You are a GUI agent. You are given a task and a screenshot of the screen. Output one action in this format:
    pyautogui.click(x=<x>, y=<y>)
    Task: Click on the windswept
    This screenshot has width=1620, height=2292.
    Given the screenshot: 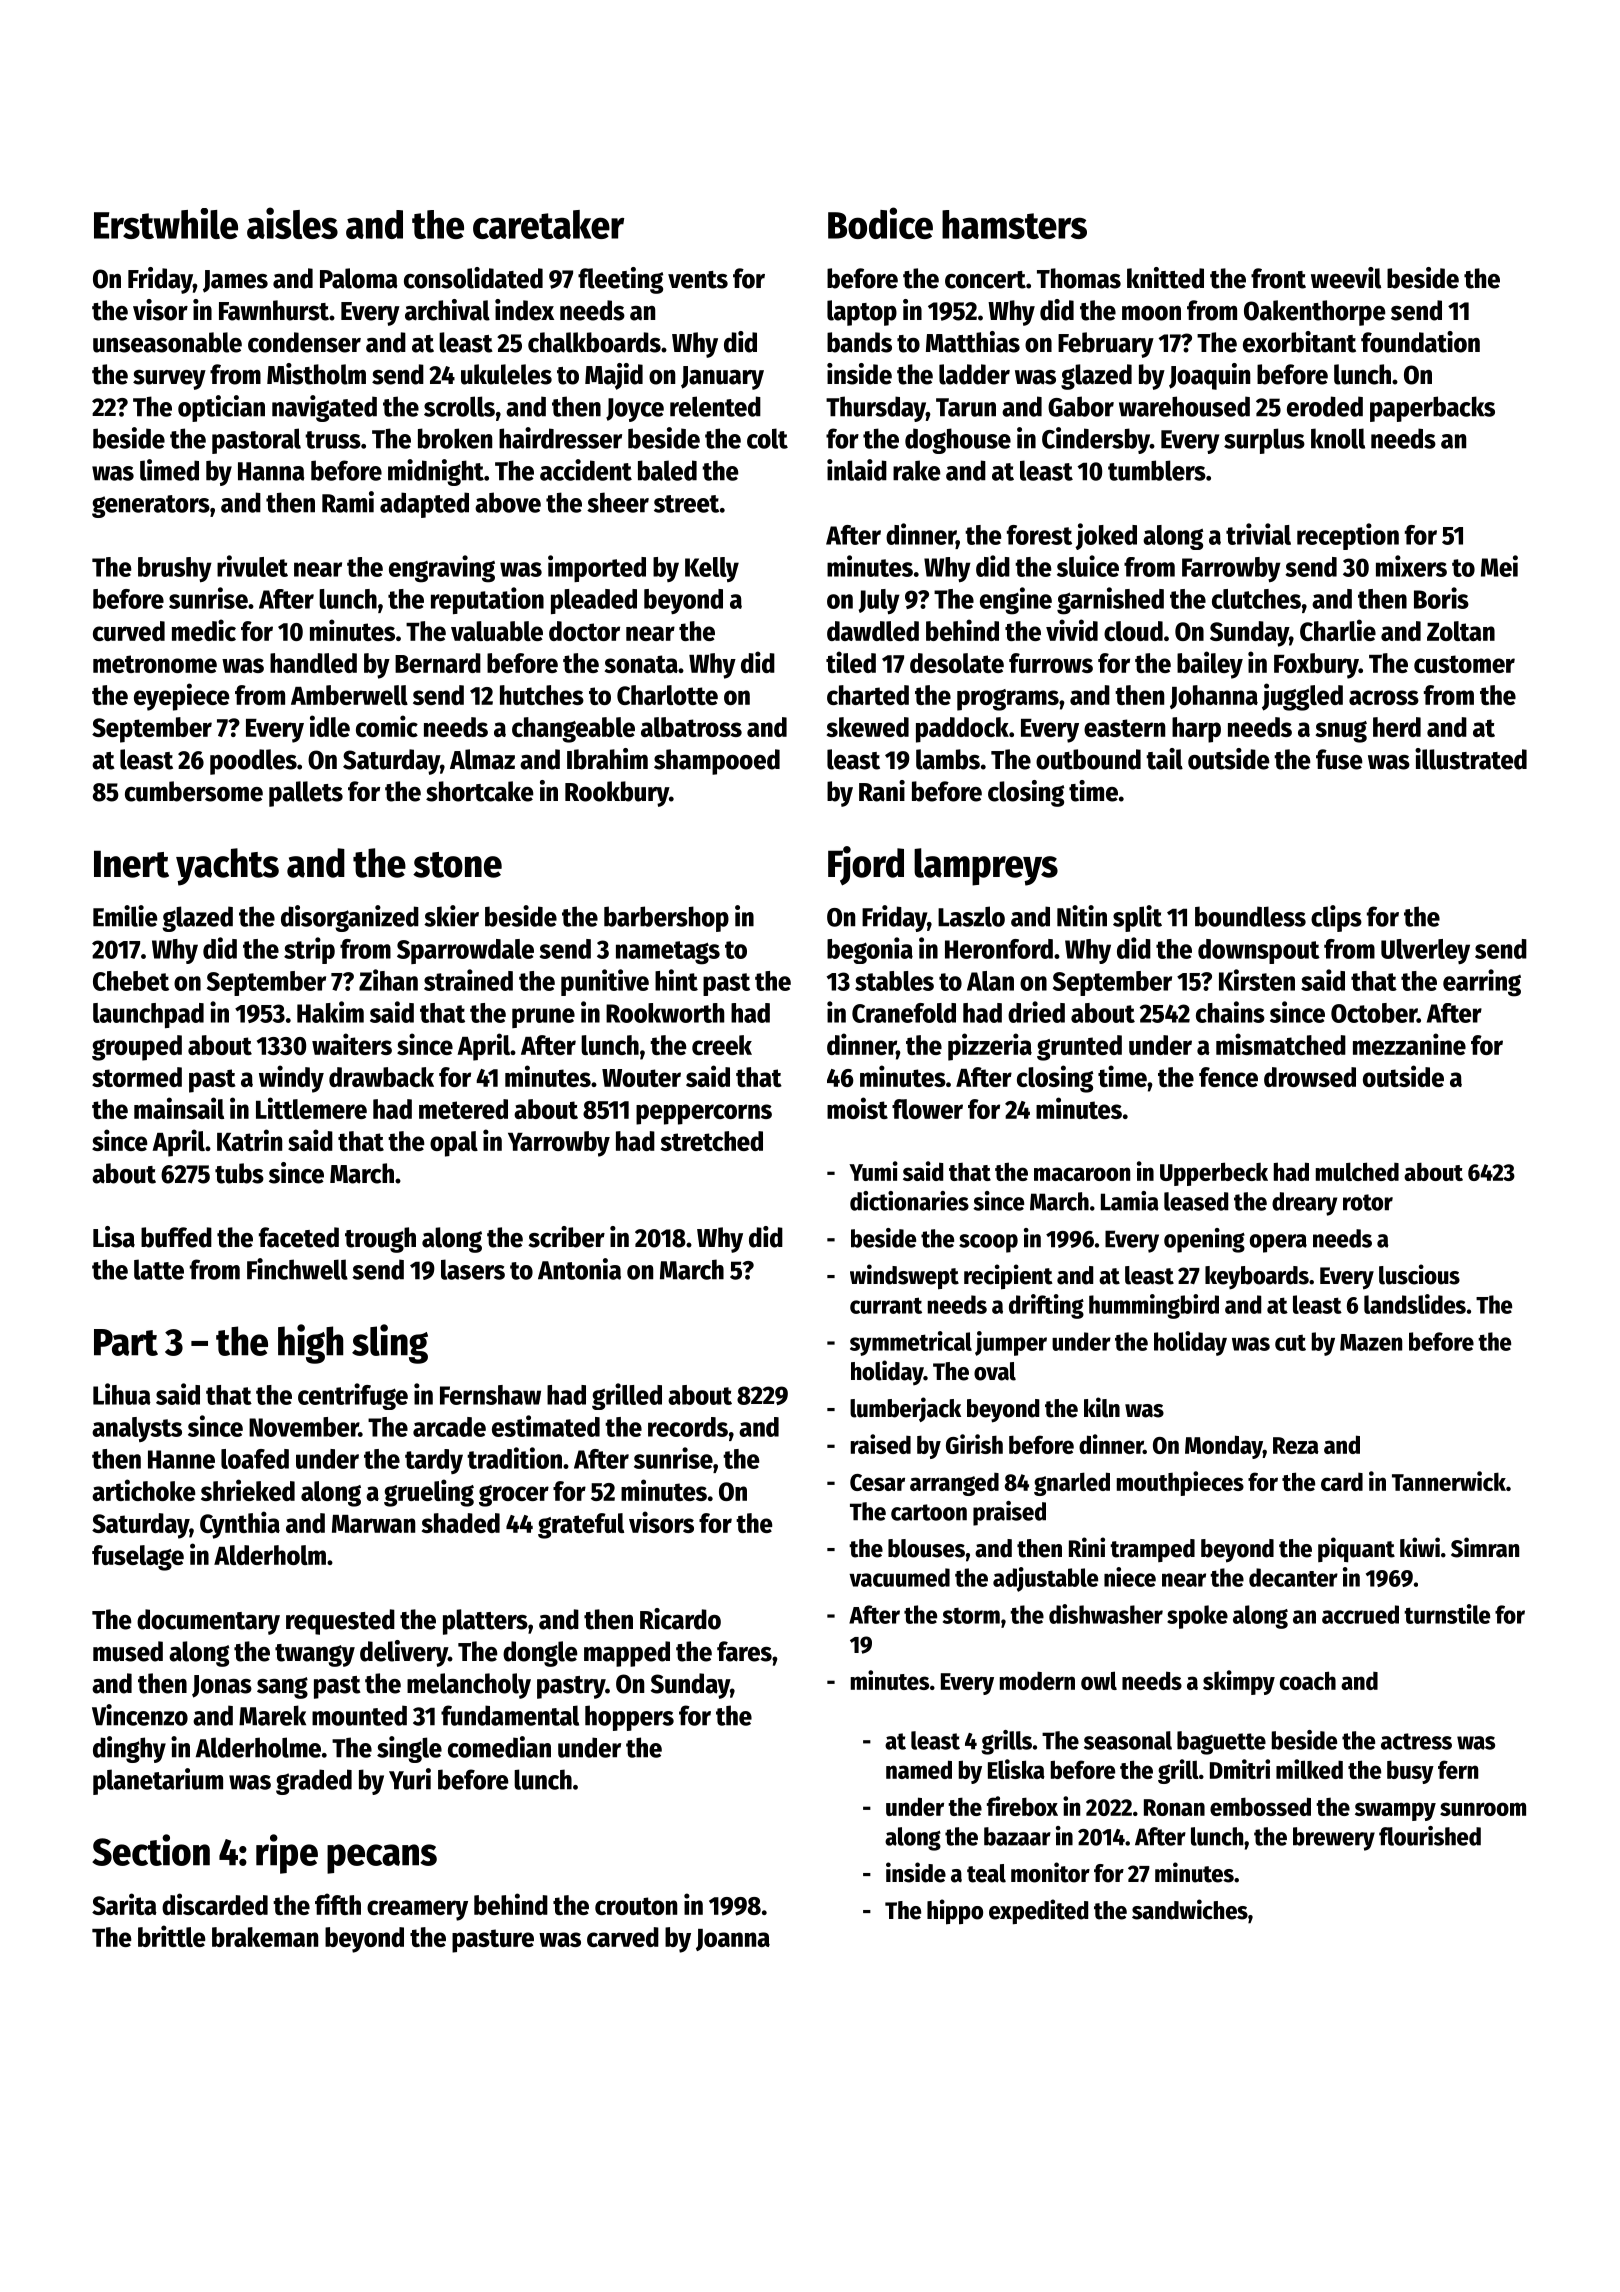 What is the action you would take?
    pyautogui.click(x=904, y=1277)
